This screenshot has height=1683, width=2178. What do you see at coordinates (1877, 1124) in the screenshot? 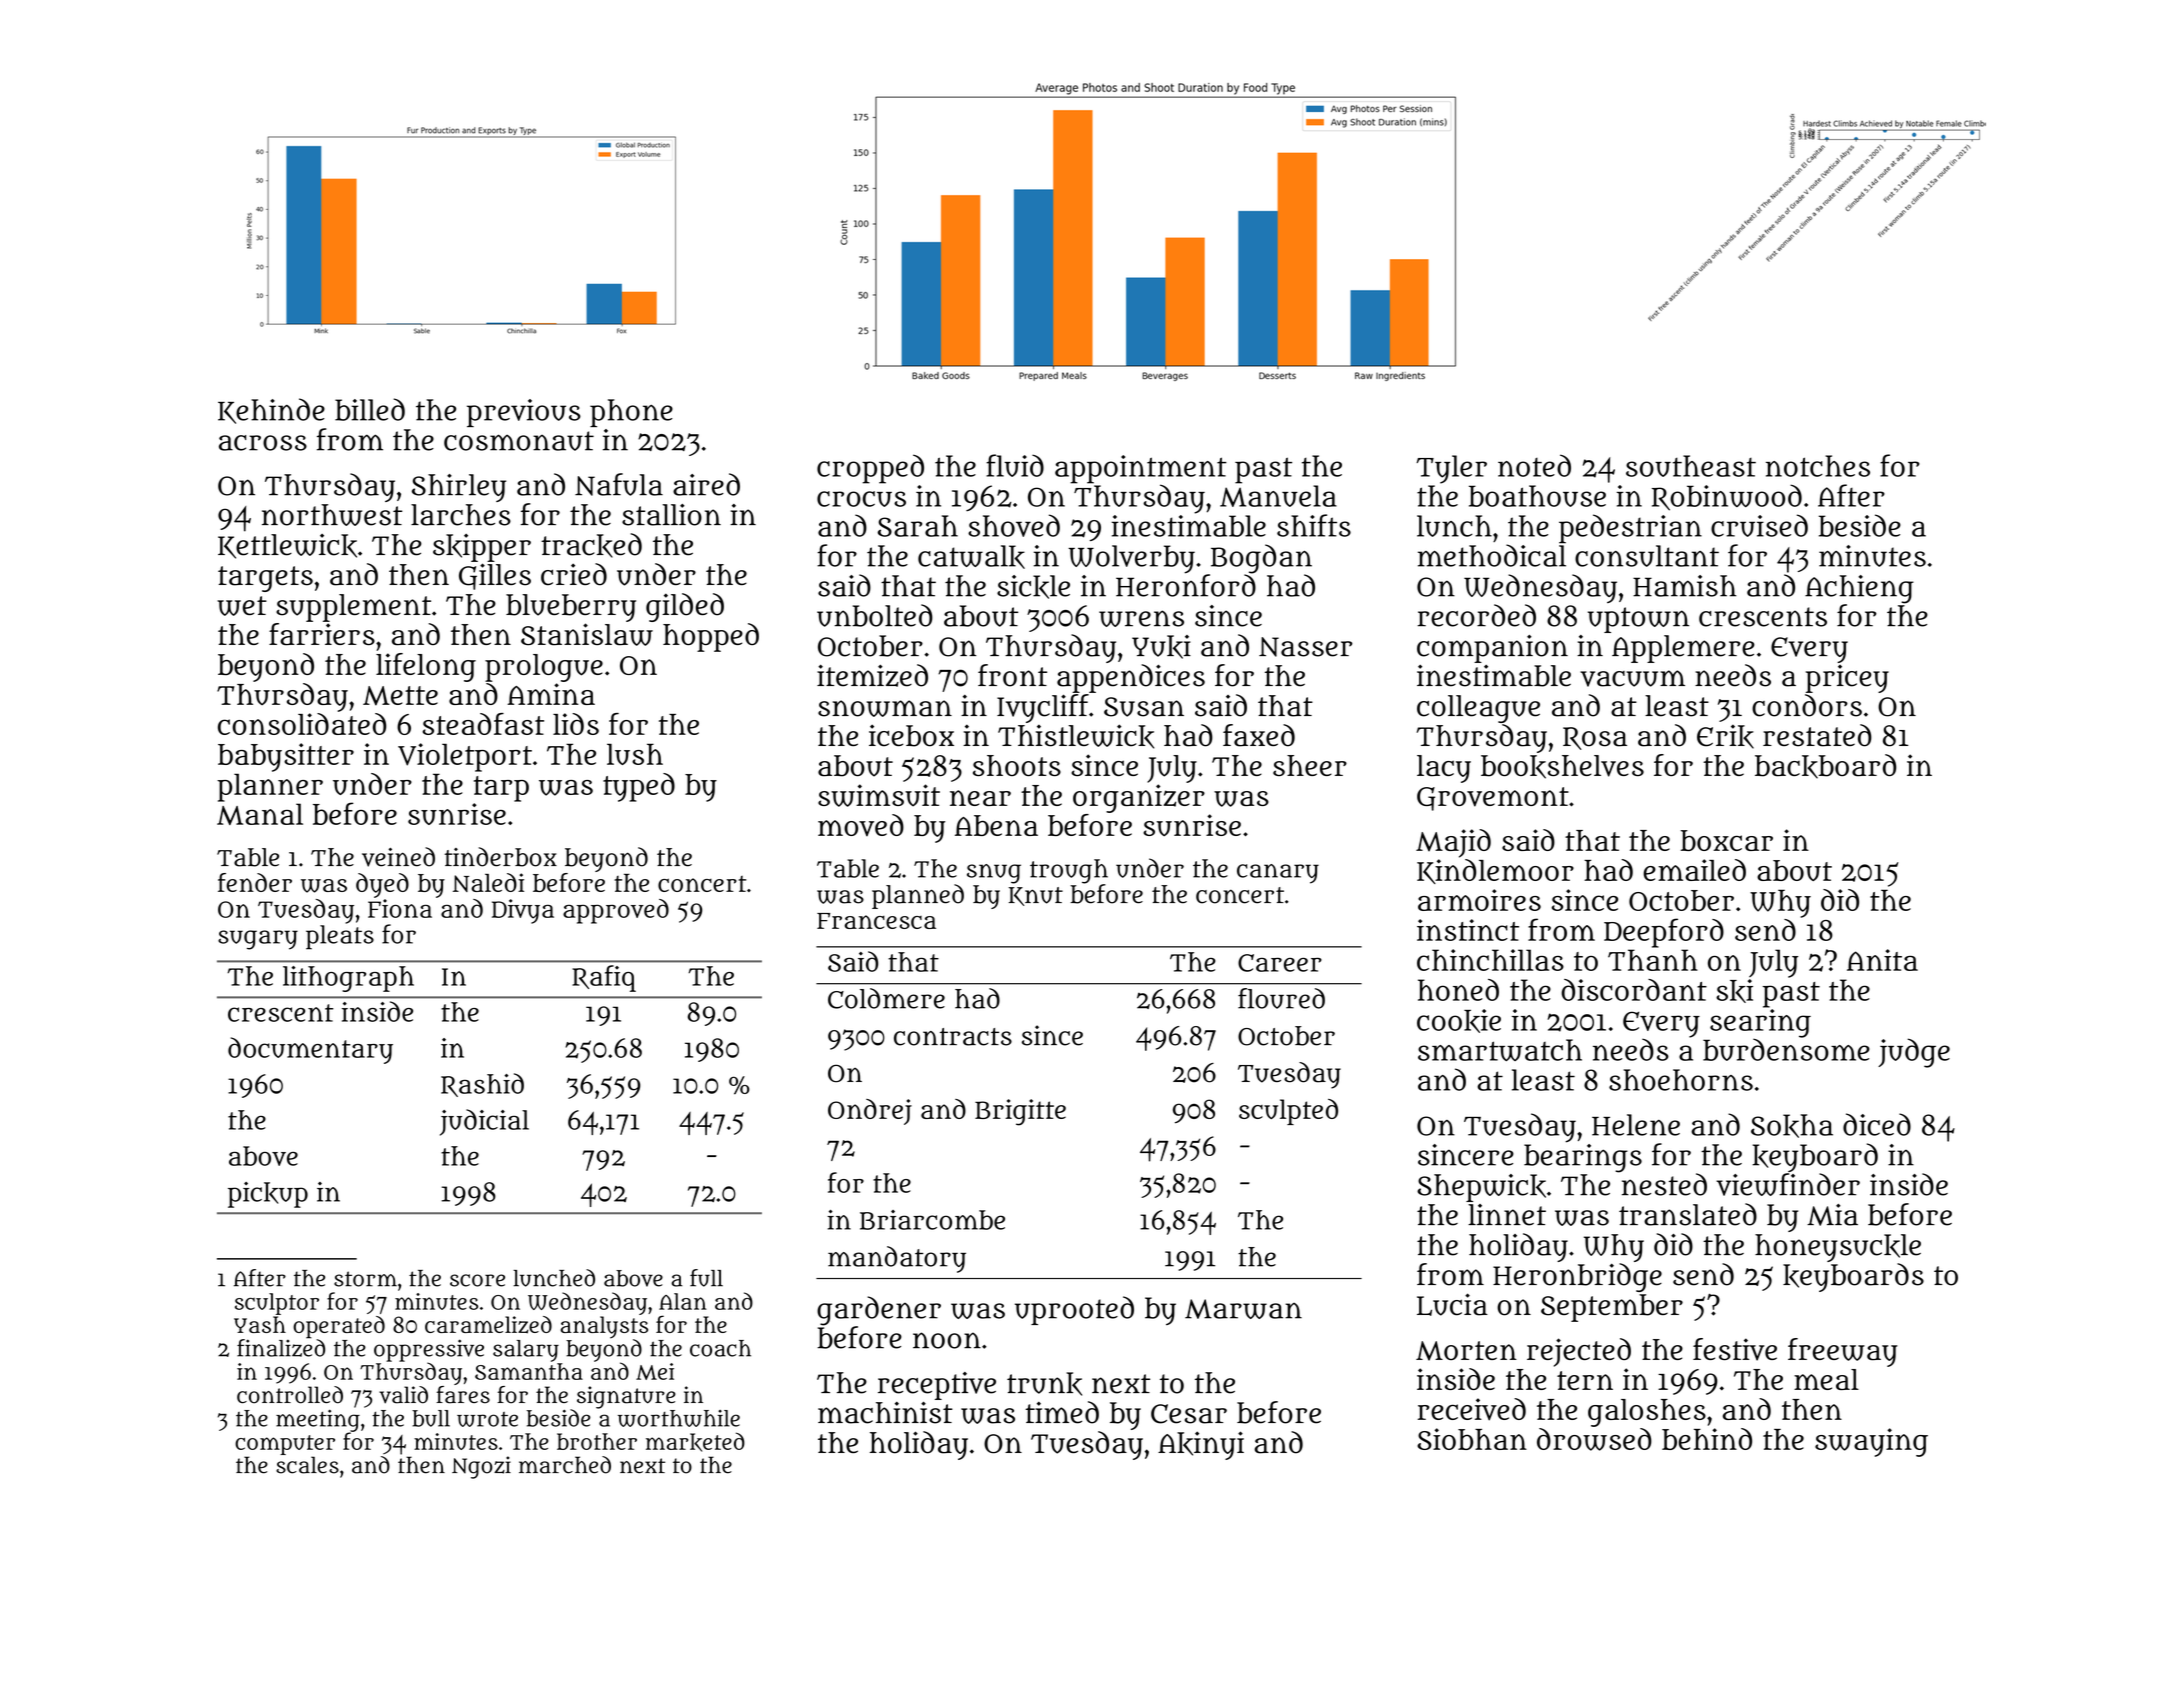
I see `diced` at bounding box center [1877, 1124].
